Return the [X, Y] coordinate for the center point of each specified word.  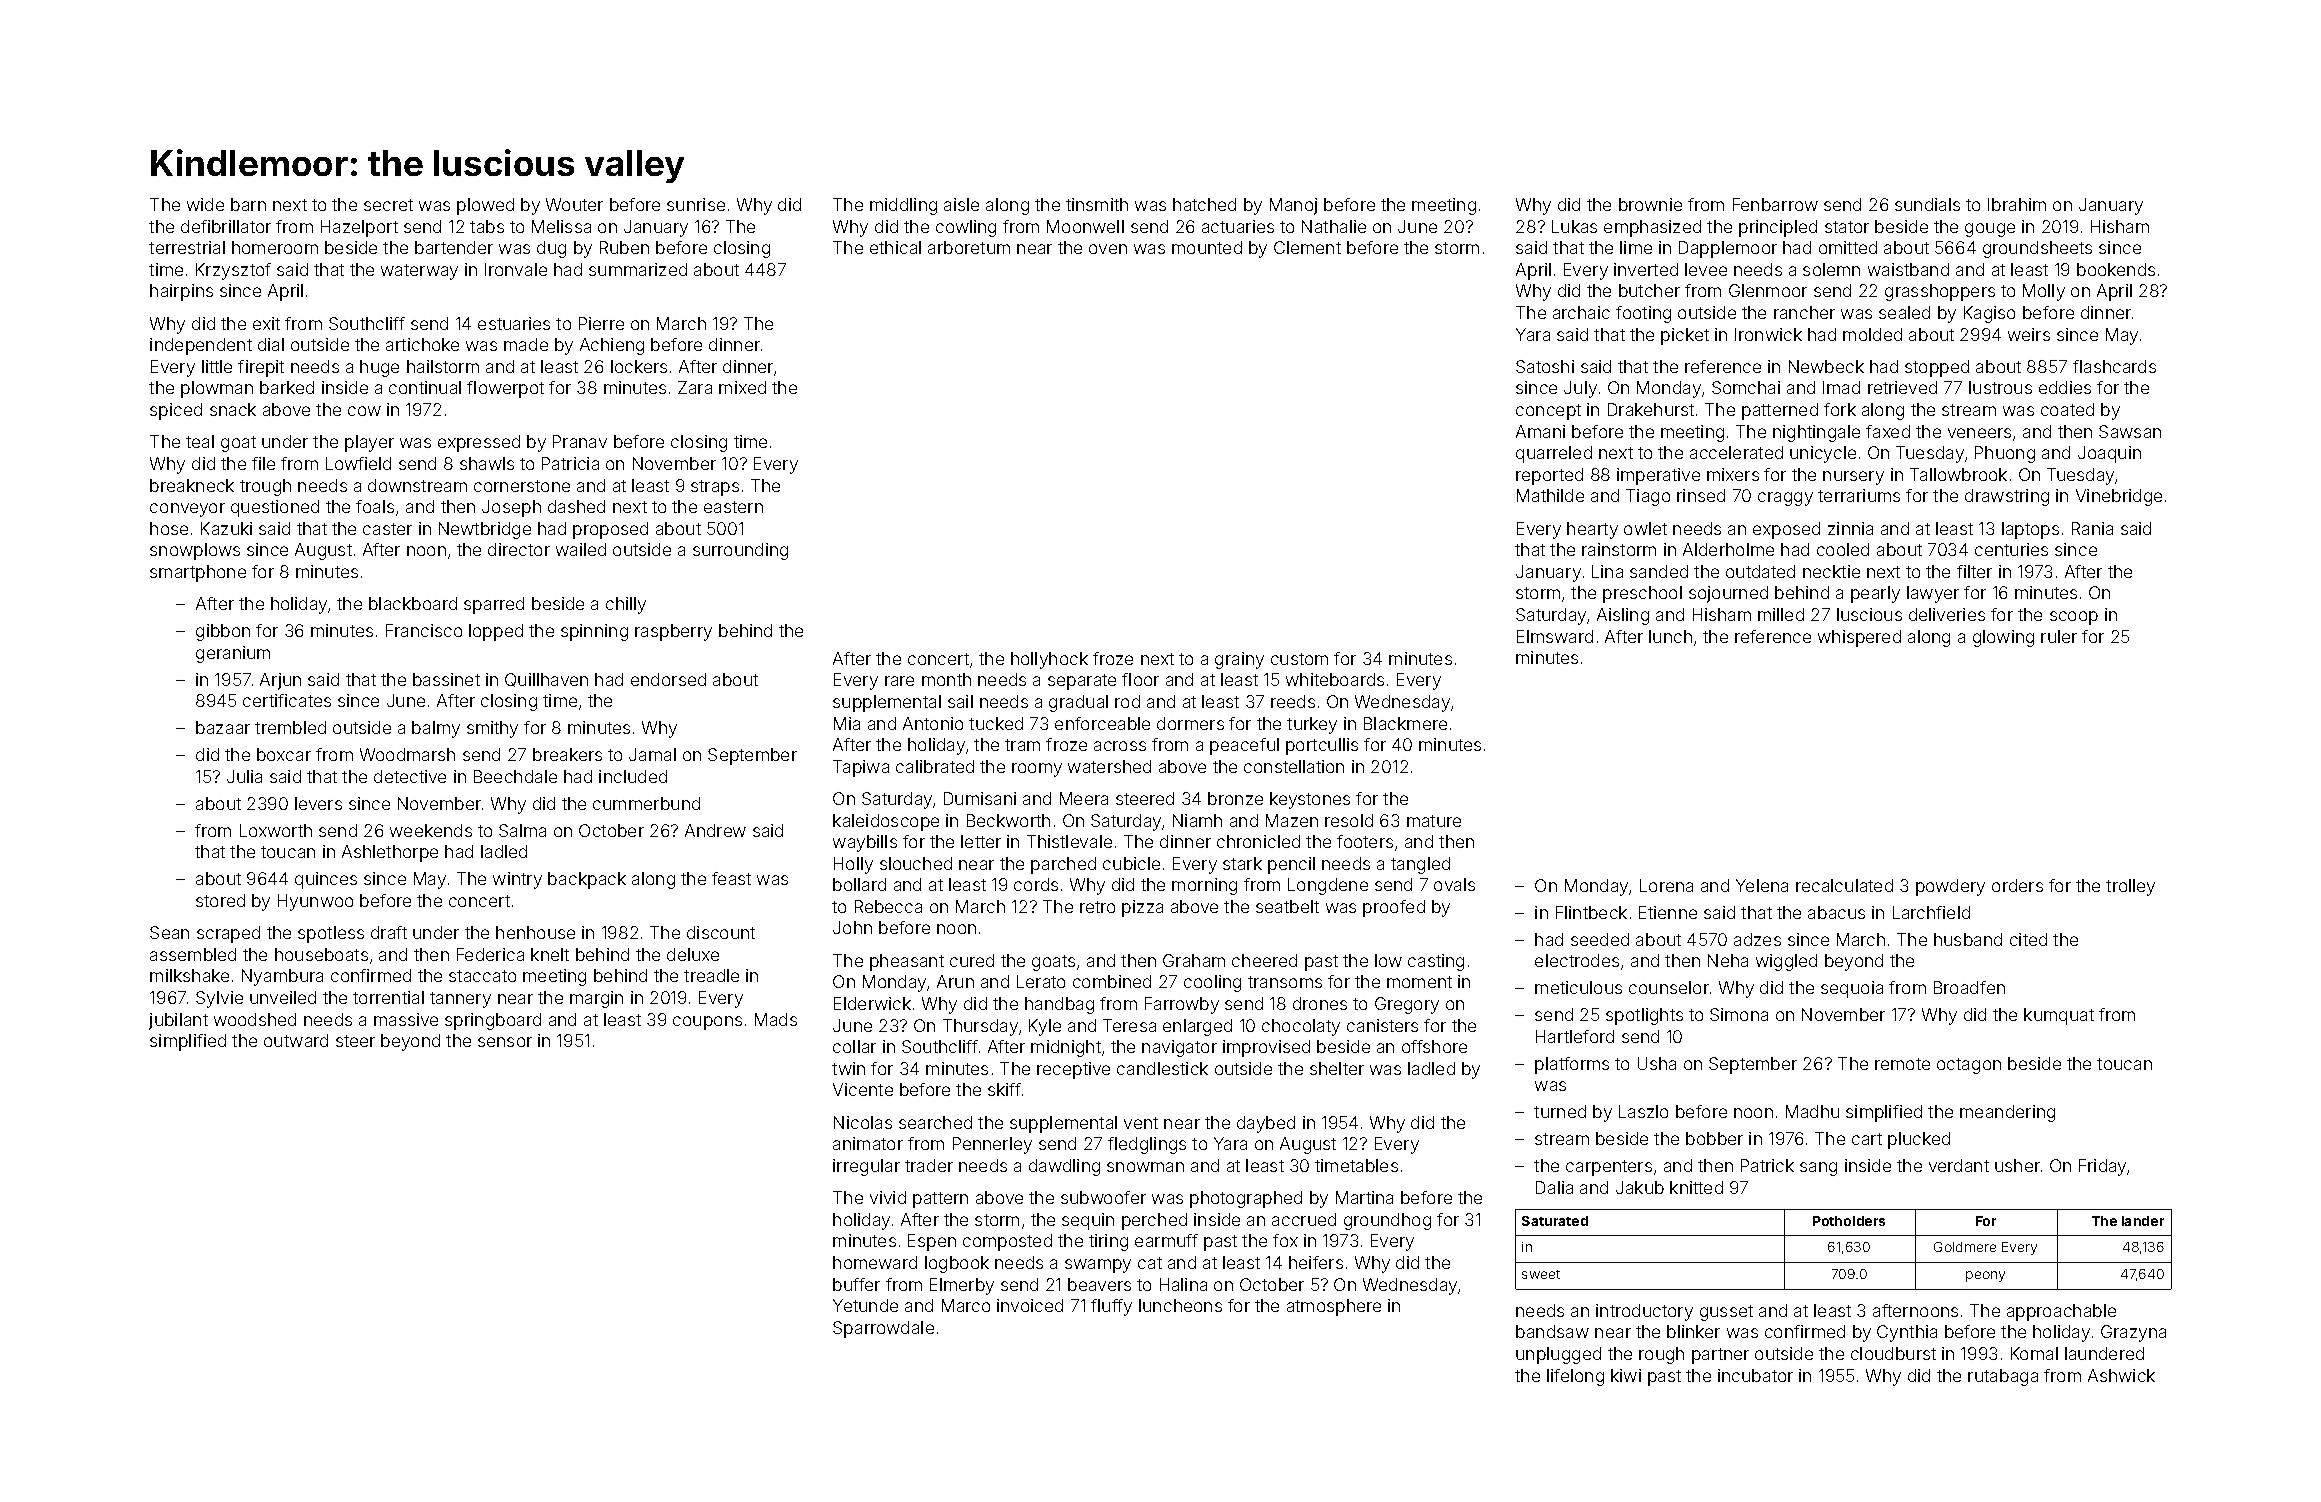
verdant [1959, 1165]
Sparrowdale [883, 1329]
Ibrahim [2017, 204]
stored [220, 900]
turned [1560, 1111]
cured [972, 960]
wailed [581, 549]
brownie [1650, 204]
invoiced [1030, 1305]
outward [296, 1040]
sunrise [696, 204]
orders [2017, 885]
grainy [1239, 660]
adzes [1757, 939]
